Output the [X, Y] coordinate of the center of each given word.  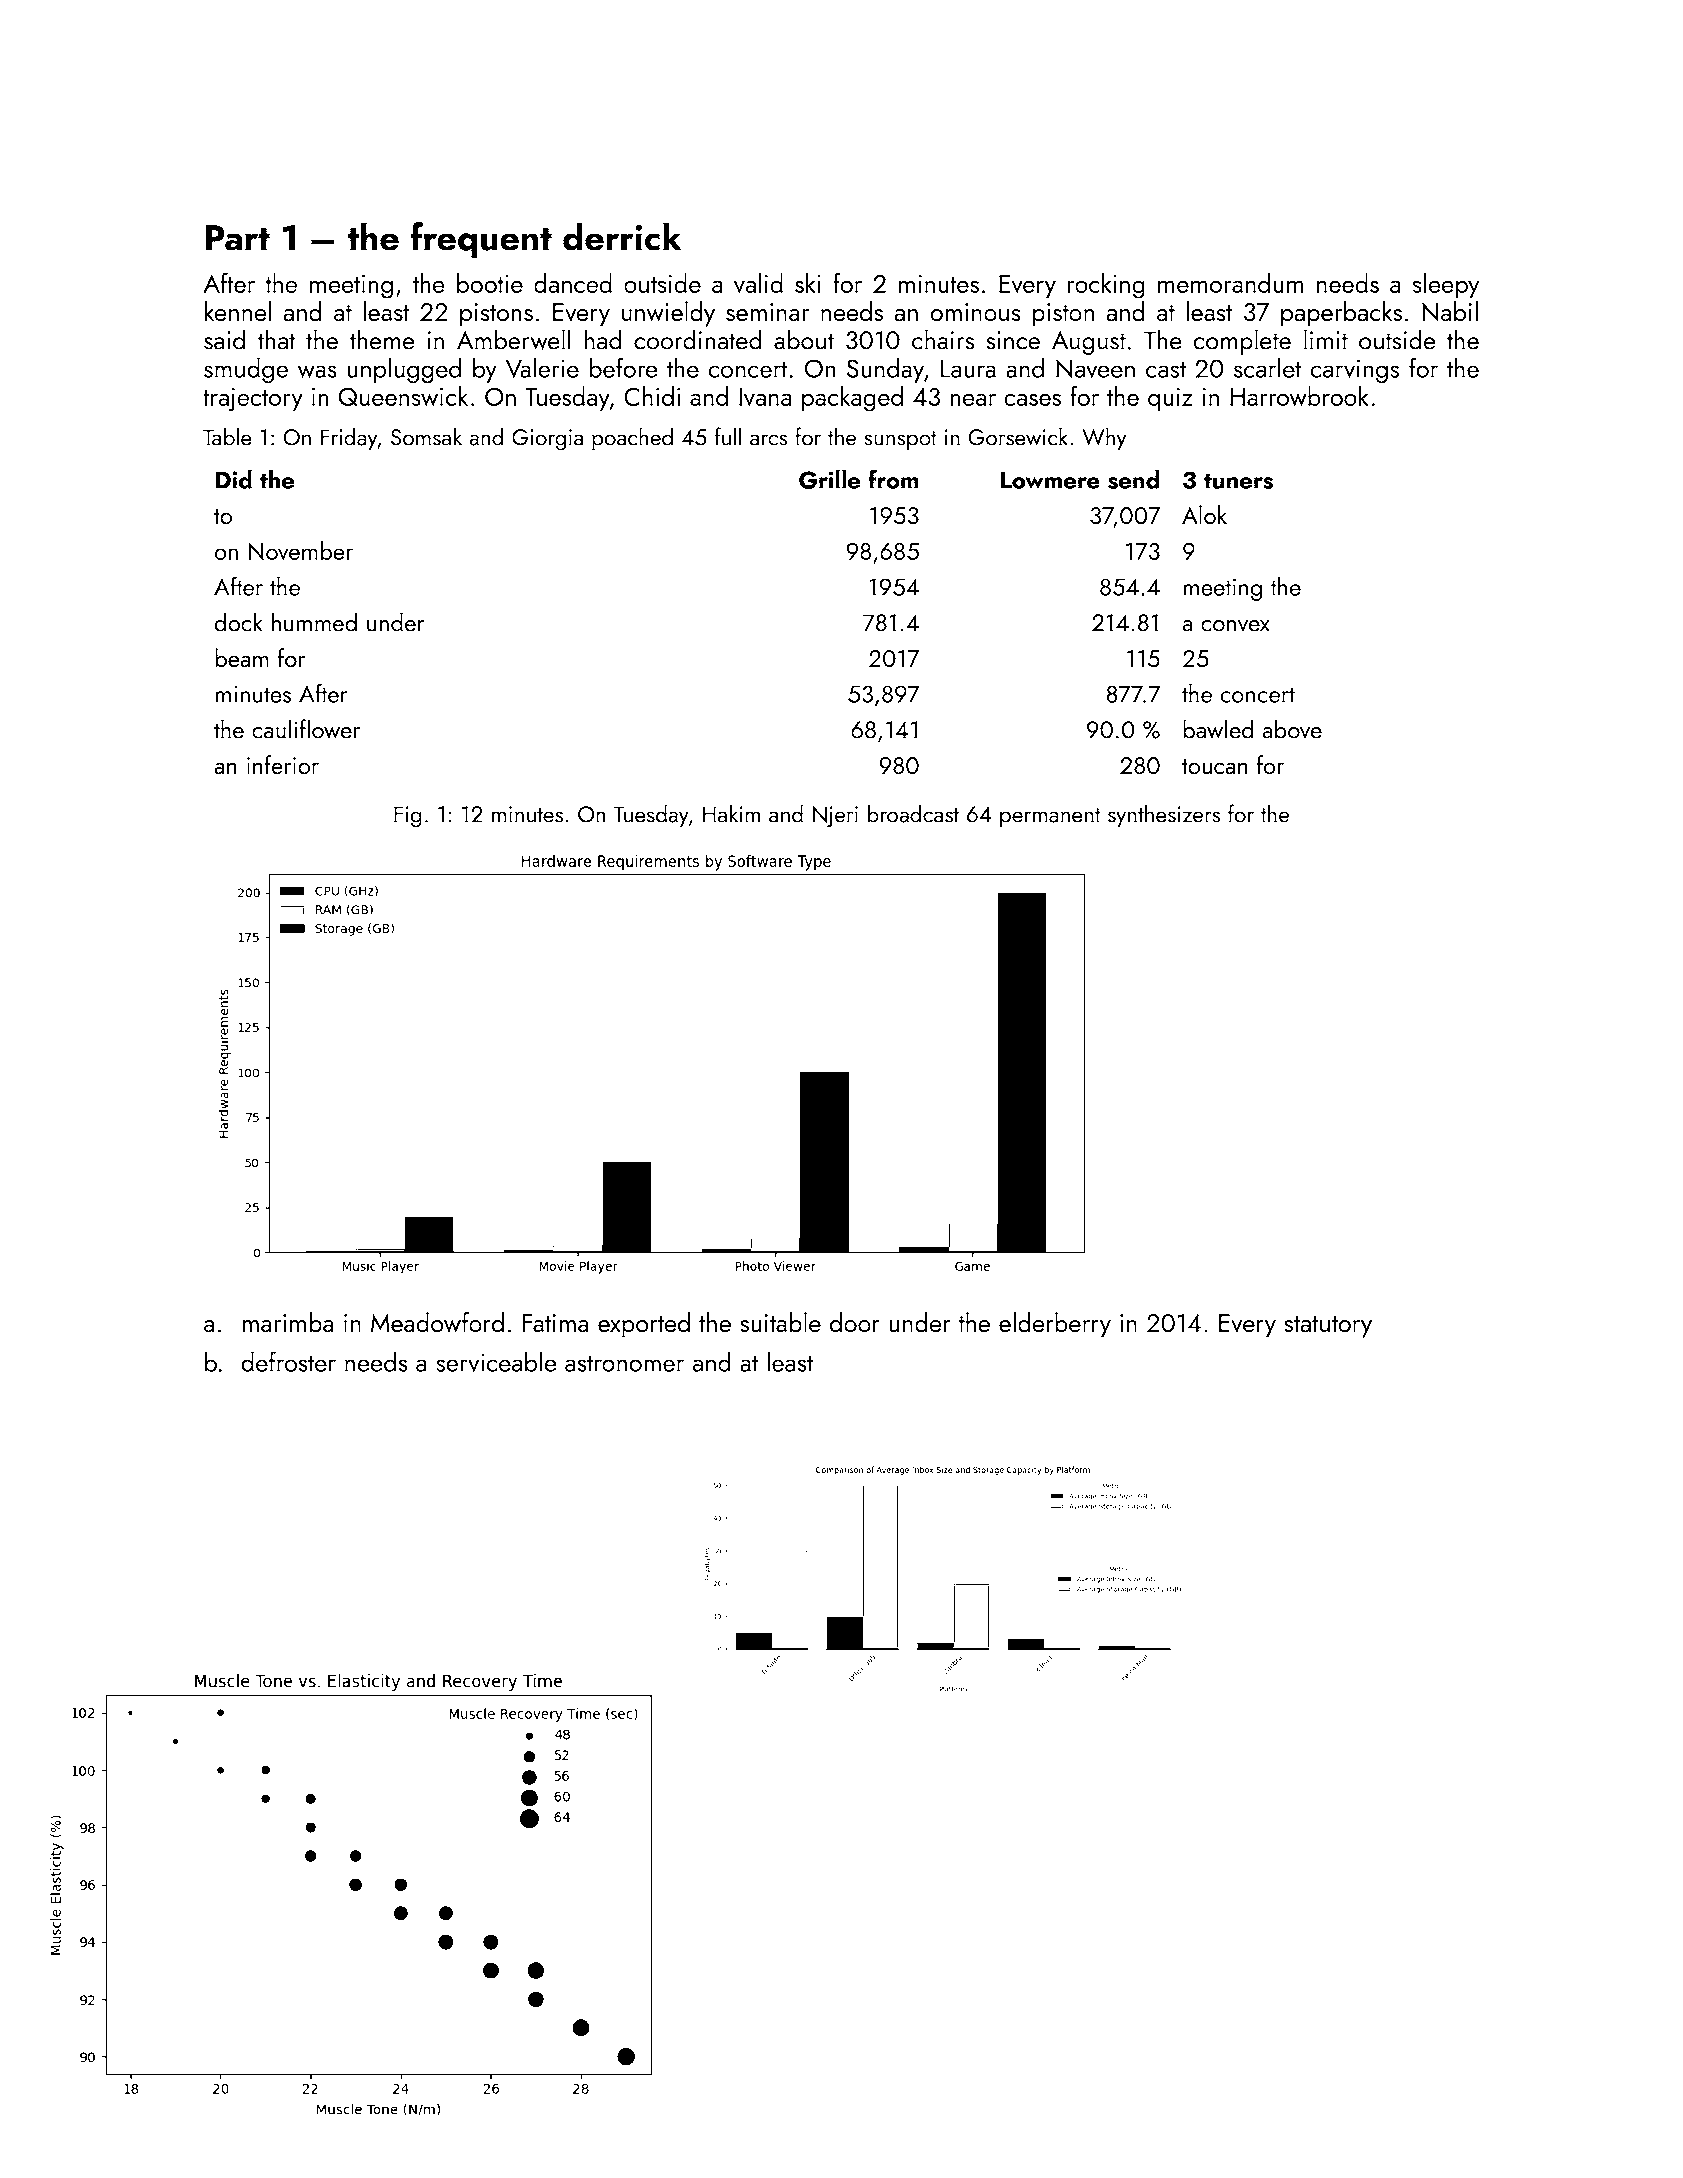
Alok [1204, 514]
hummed [314, 622]
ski [808, 283]
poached [632, 439]
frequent [481, 240]
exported [644, 1325]
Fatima [555, 1323]
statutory [1328, 1327]
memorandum [1231, 283]
